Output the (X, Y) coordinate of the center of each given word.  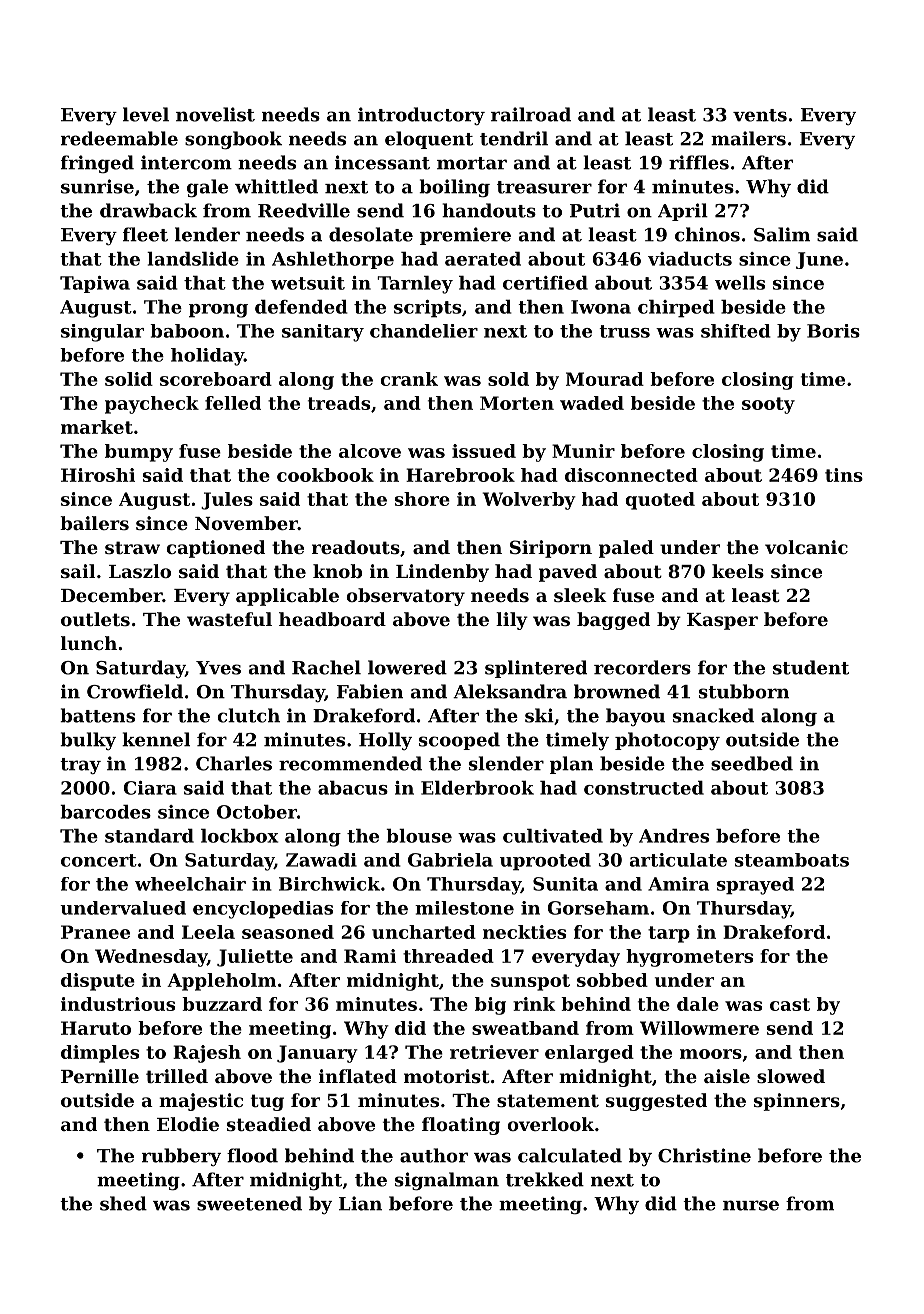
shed (123, 1203)
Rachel (326, 667)
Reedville (304, 210)
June (819, 260)
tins (844, 475)
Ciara (150, 788)
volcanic (806, 547)
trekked (545, 1179)
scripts (427, 309)
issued (484, 451)
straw (132, 547)
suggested (656, 1102)
